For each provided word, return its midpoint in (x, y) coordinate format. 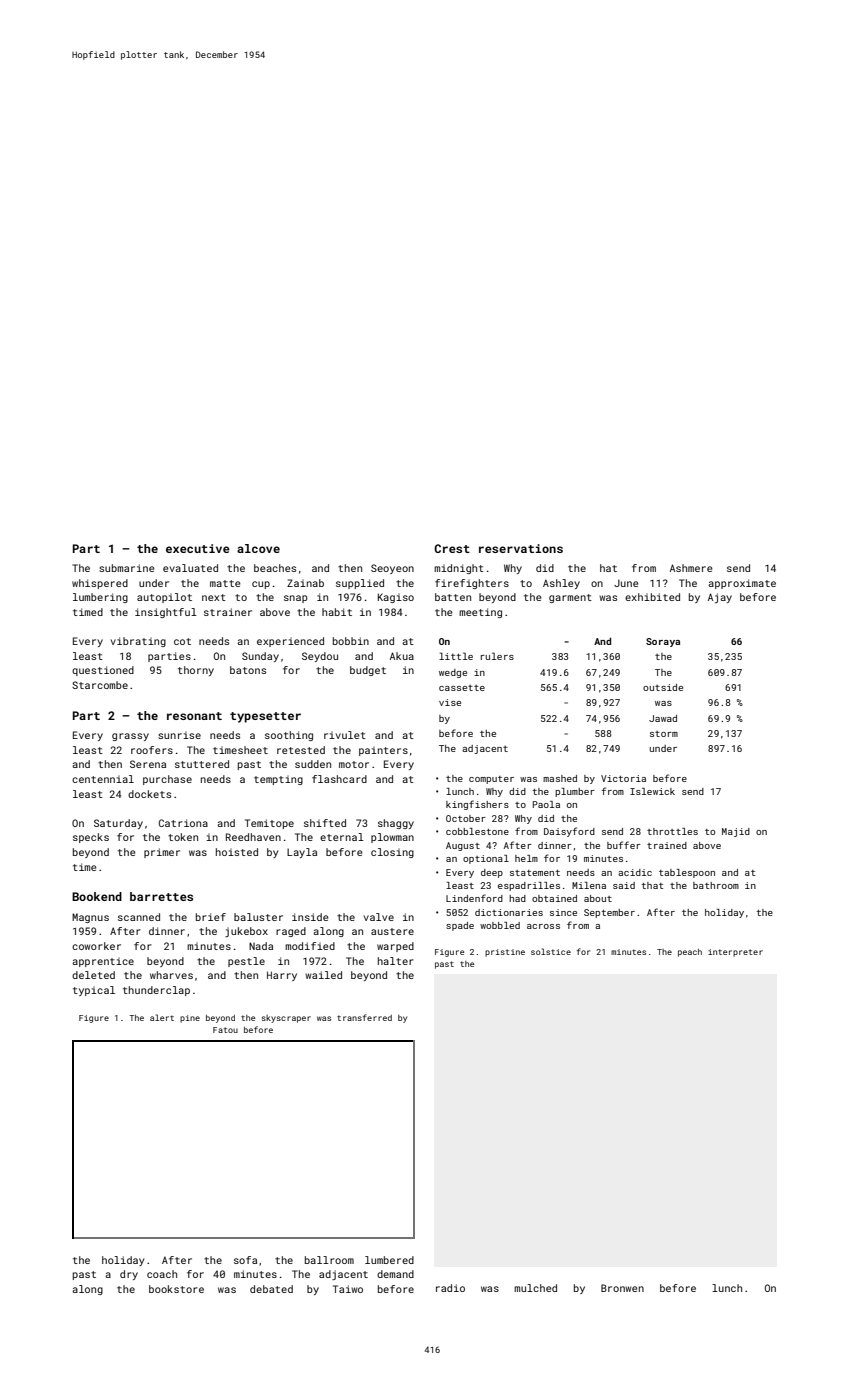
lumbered (389, 1260)
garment (570, 598)
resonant (194, 716)
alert (162, 1017)
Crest (452, 548)
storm (664, 734)
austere (392, 931)
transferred (364, 1017)
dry (129, 1275)
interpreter (735, 953)
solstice (551, 951)
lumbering (100, 598)
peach (690, 953)
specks (91, 838)
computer (491, 780)
